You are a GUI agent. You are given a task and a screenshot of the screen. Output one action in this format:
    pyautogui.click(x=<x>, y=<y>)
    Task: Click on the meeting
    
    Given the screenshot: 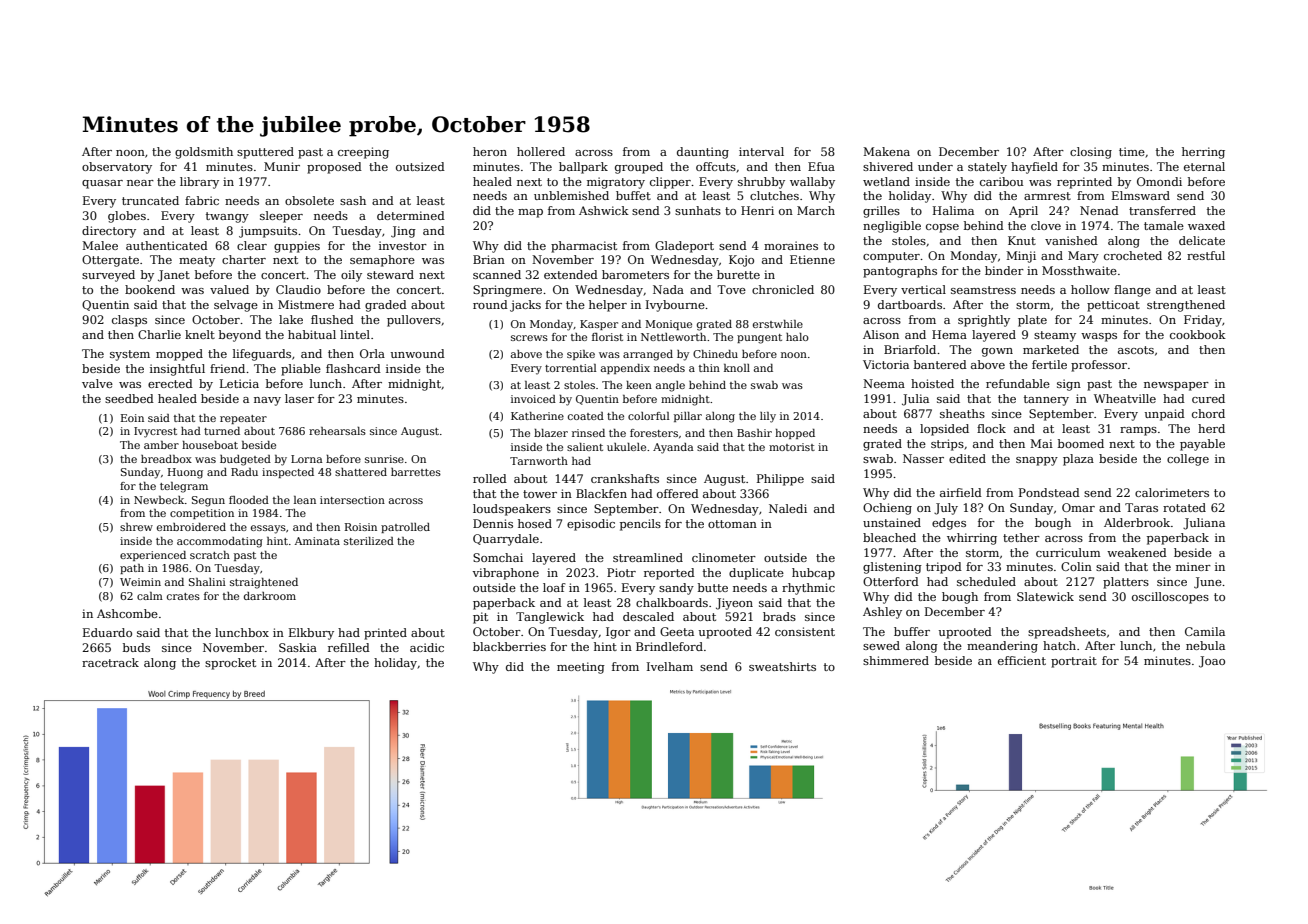 What is the action you would take?
    pyautogui.click(x=581, y=668)
